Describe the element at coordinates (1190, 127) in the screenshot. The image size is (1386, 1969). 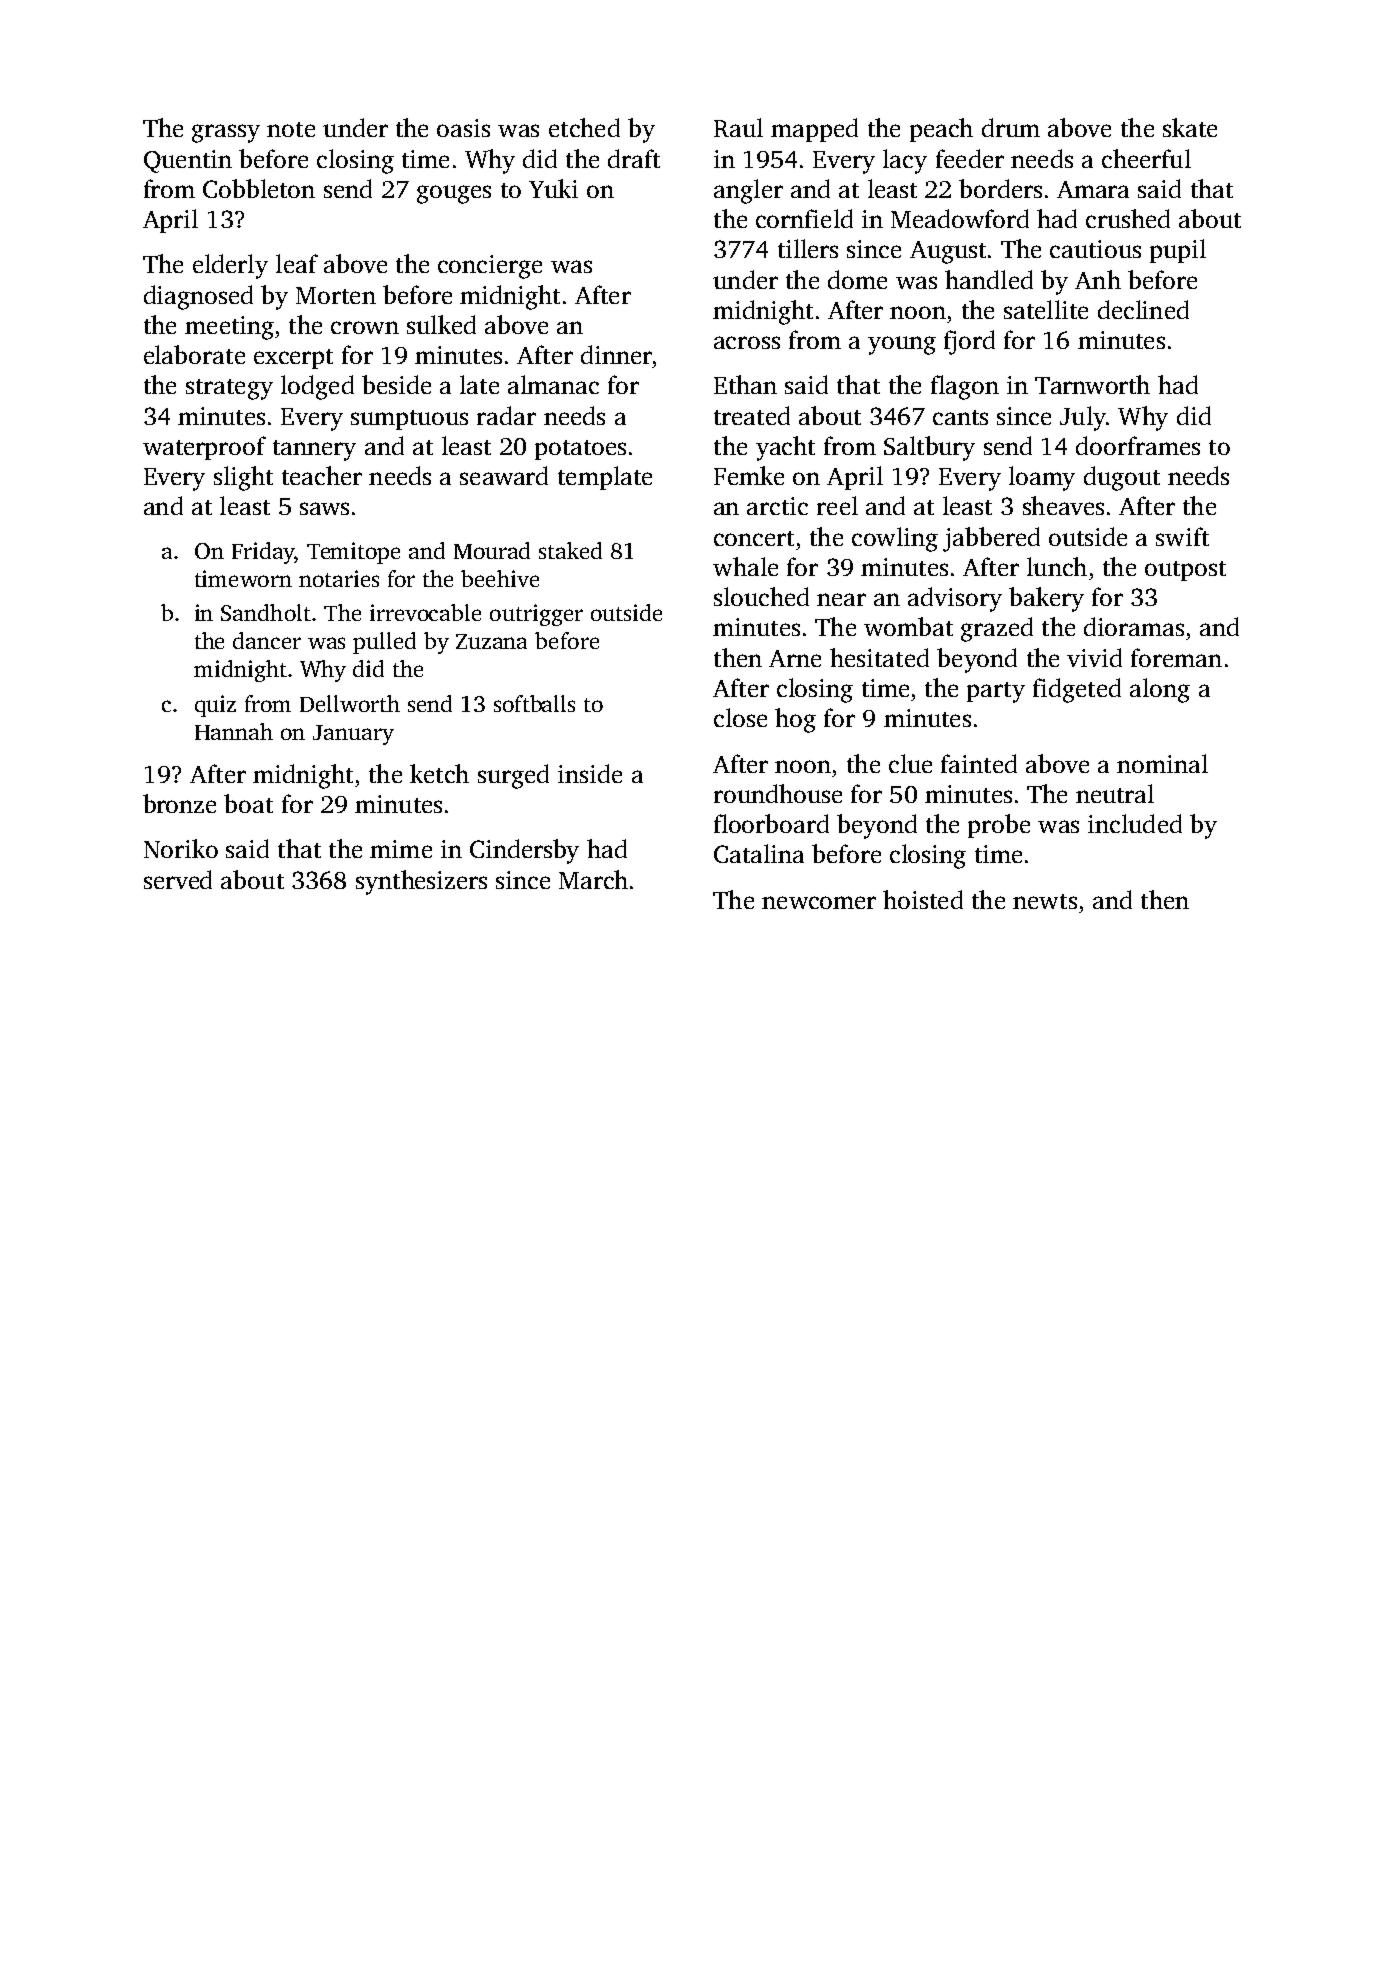
I see `skate` at that location.
